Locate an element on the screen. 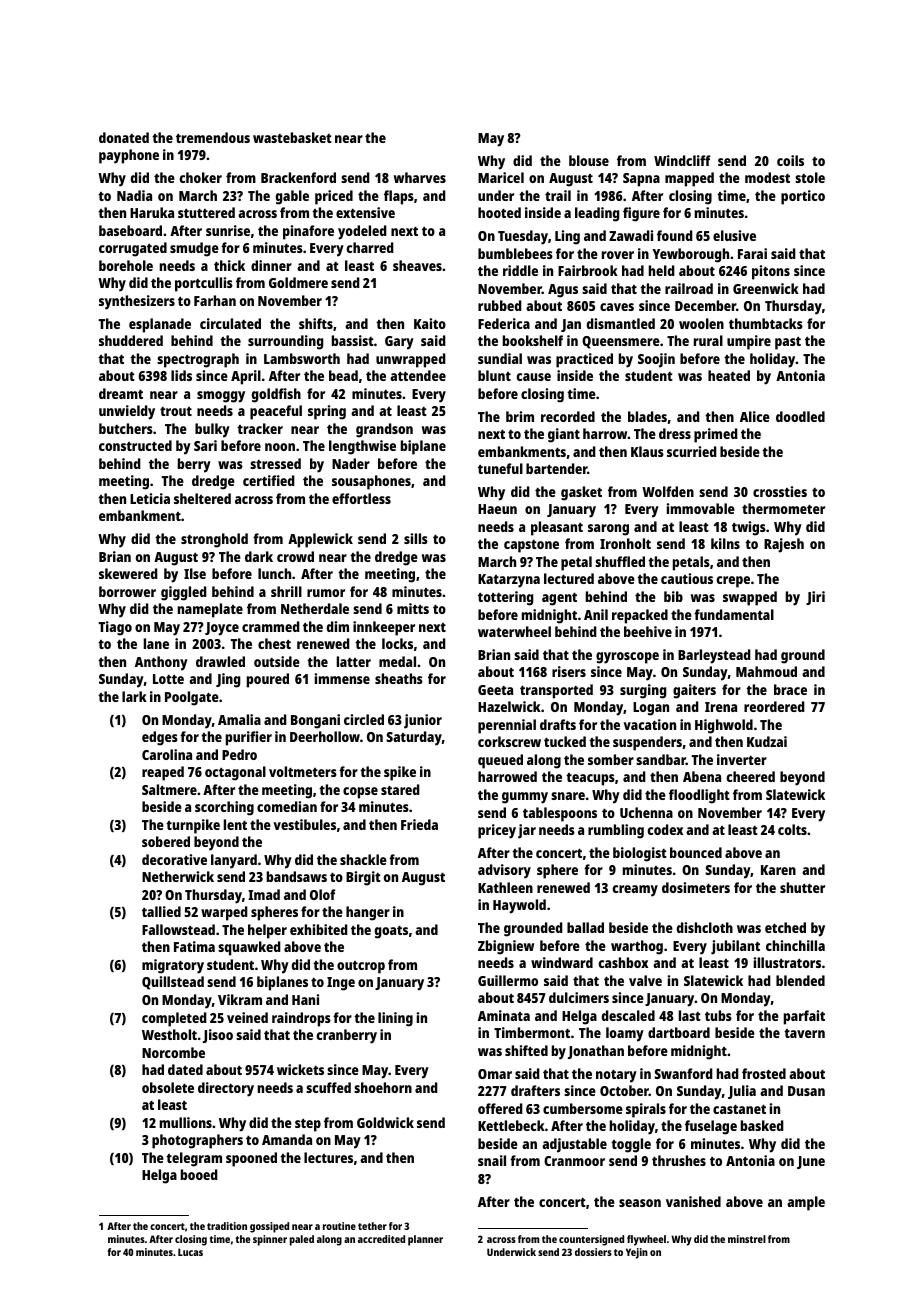 The image size is (924, 1314). Lotte is located at coordinates (168, 679).
